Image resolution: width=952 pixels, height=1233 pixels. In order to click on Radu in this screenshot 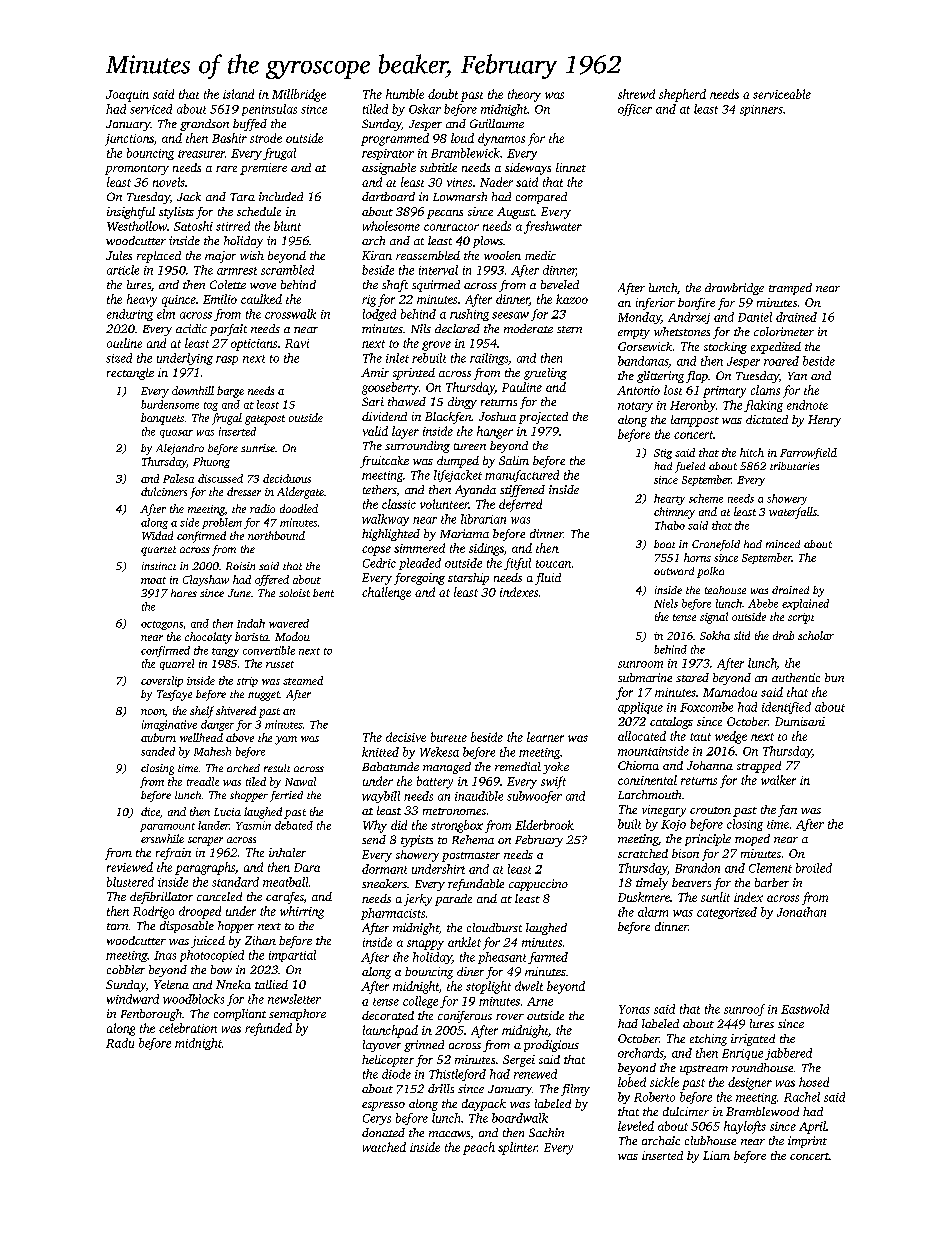, I will do `click(120, 1043)`.
